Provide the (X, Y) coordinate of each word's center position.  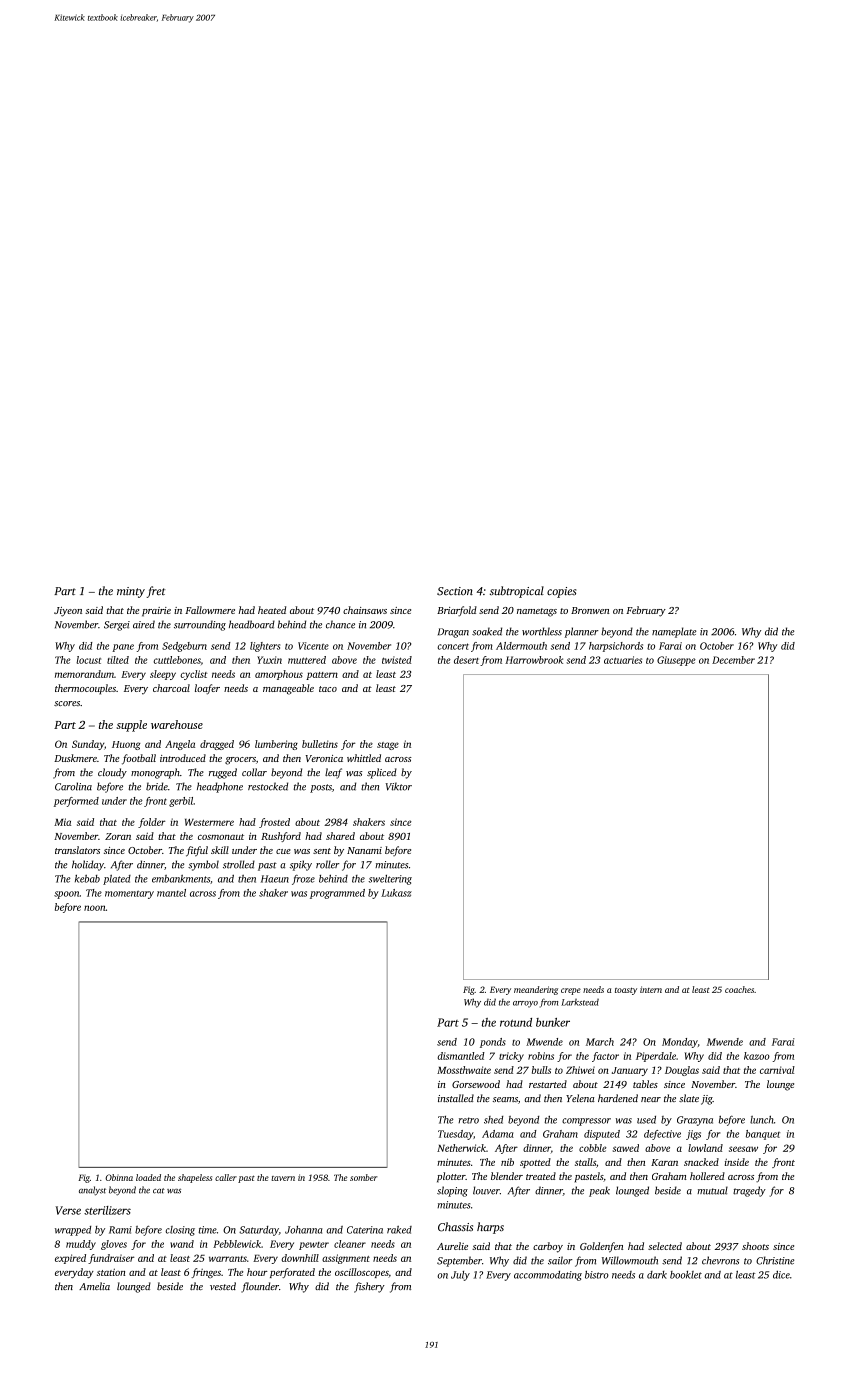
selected (665, 1246)
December (733, 660)
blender (507, 1176)
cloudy (112, 773)
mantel (171, 893)
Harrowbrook (534, 660)
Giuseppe (676, 661)
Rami (120, 1230)
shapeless (195, 1178)
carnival (777, 1070)
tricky (511, 1057)
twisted (397, 660)
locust (88, 660)
